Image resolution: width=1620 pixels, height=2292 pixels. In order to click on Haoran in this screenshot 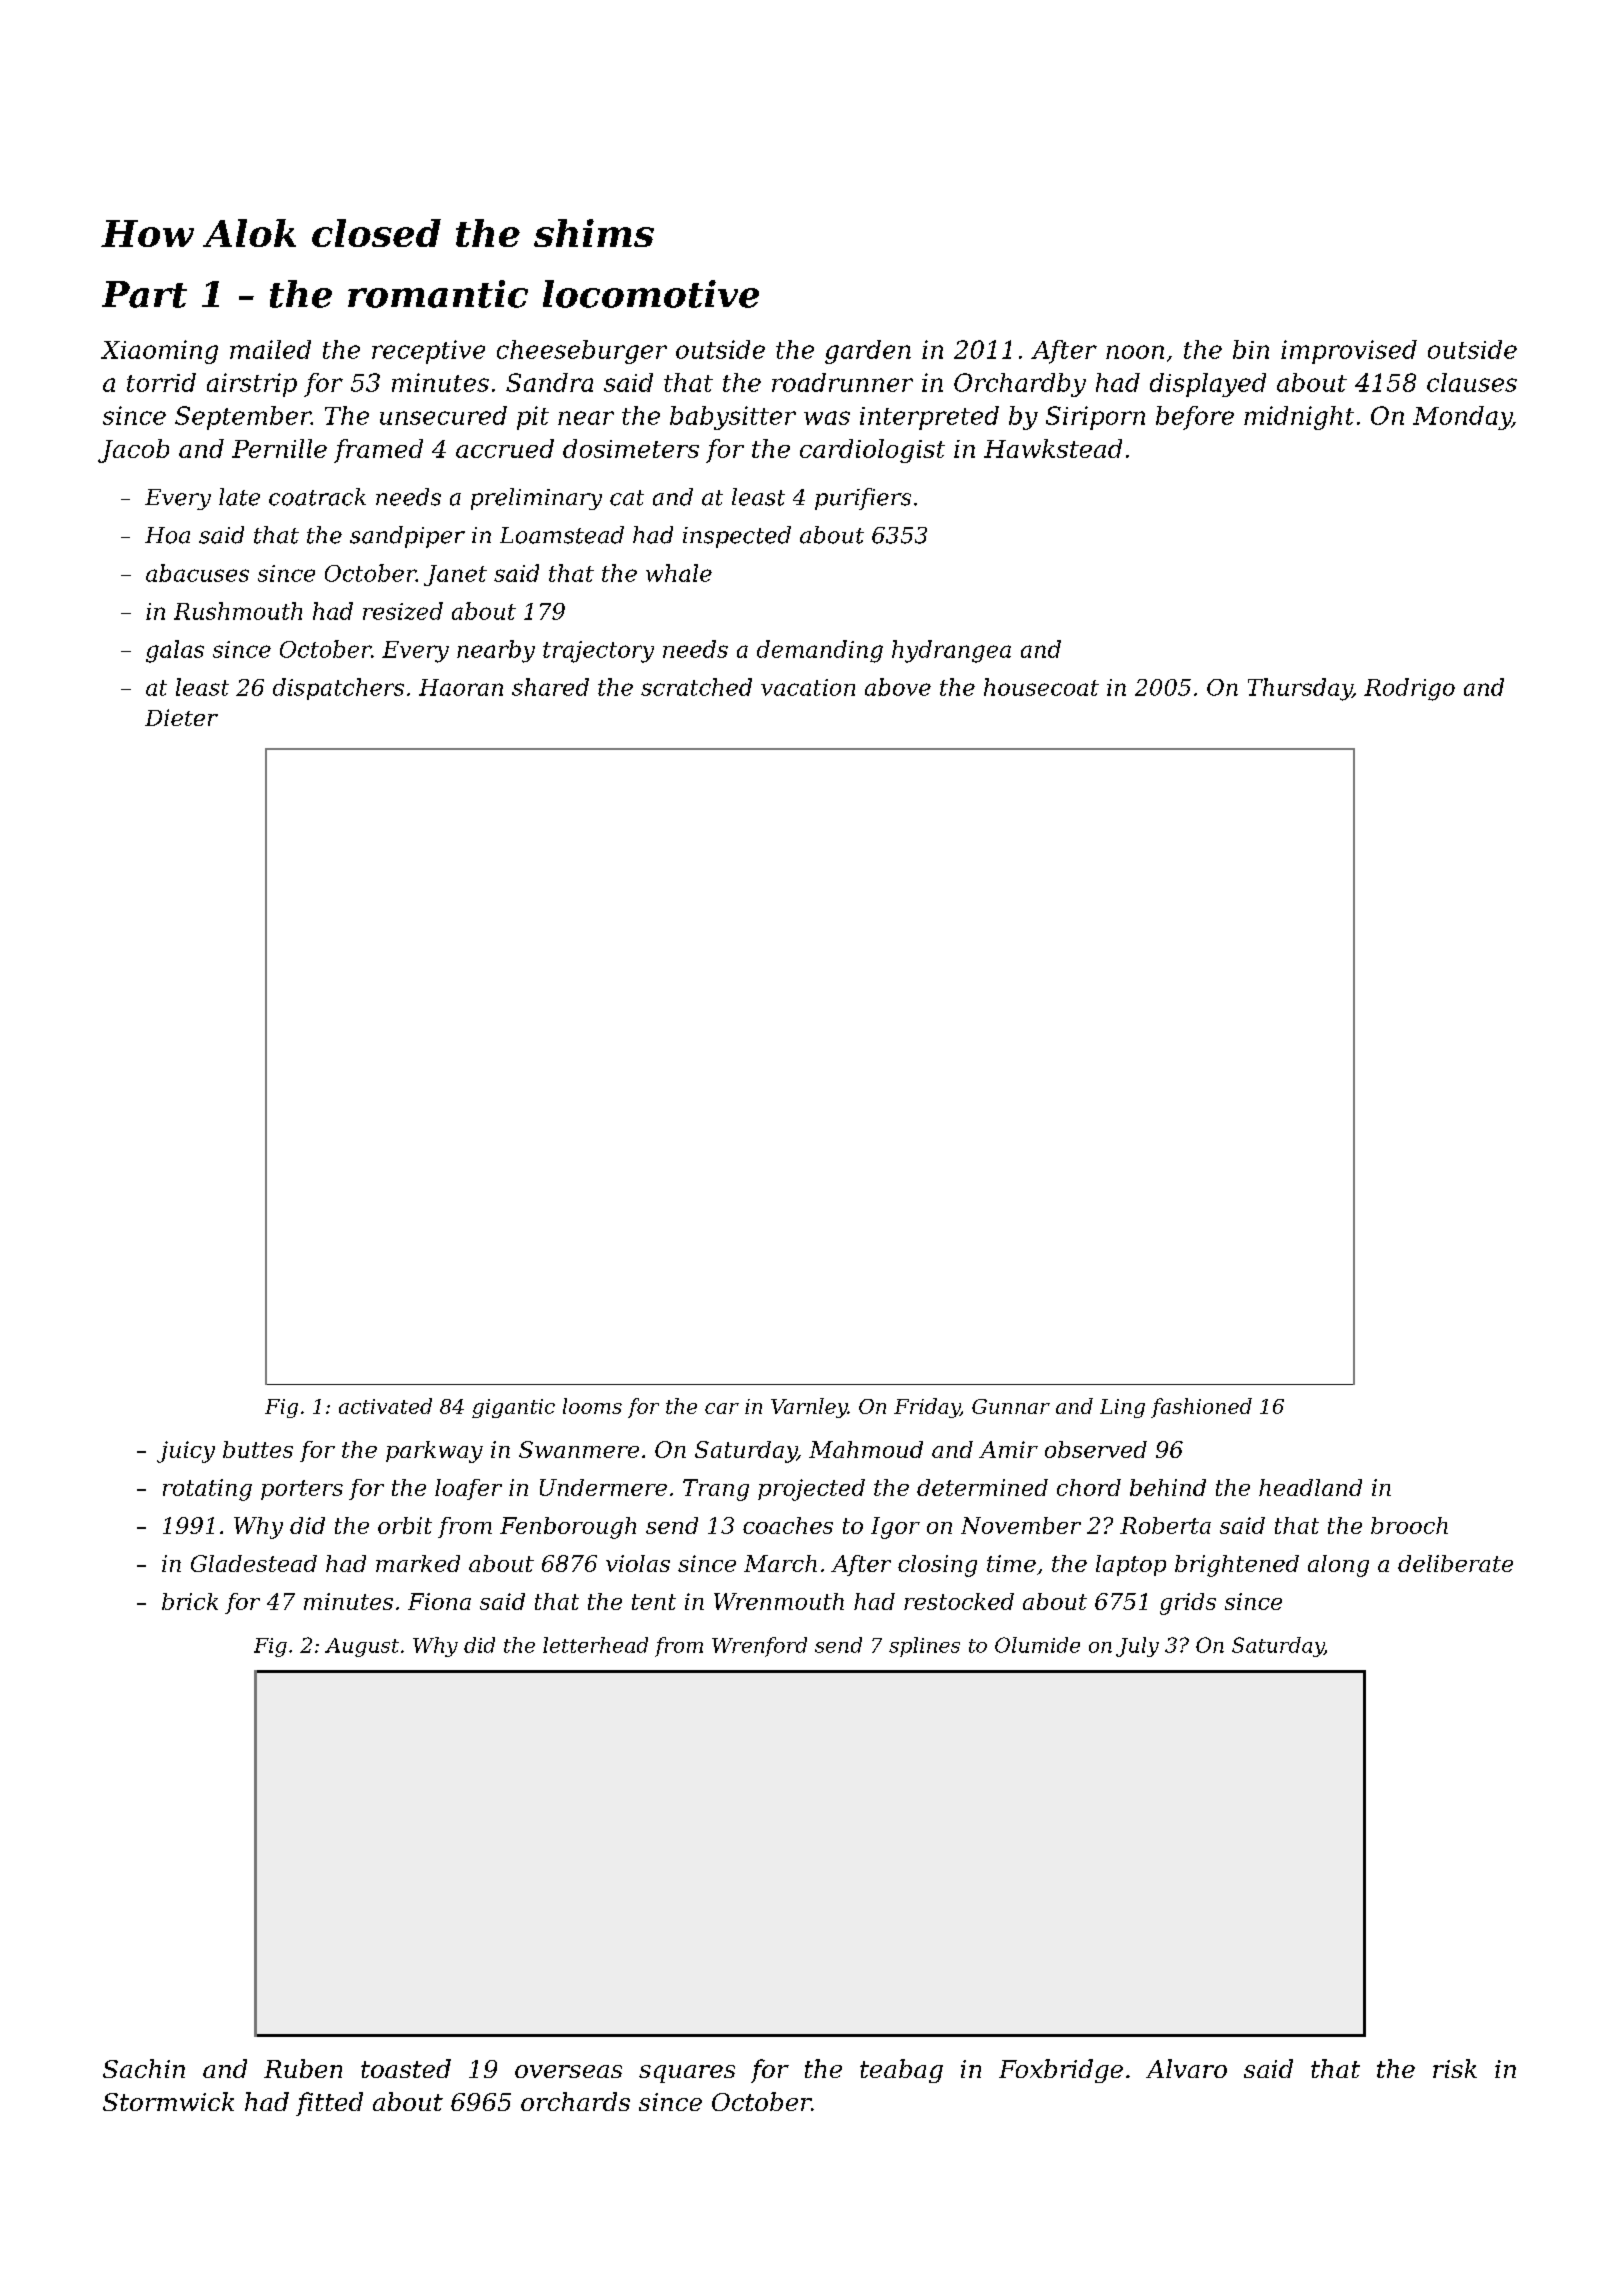, I will do `click(461, 687)`.
